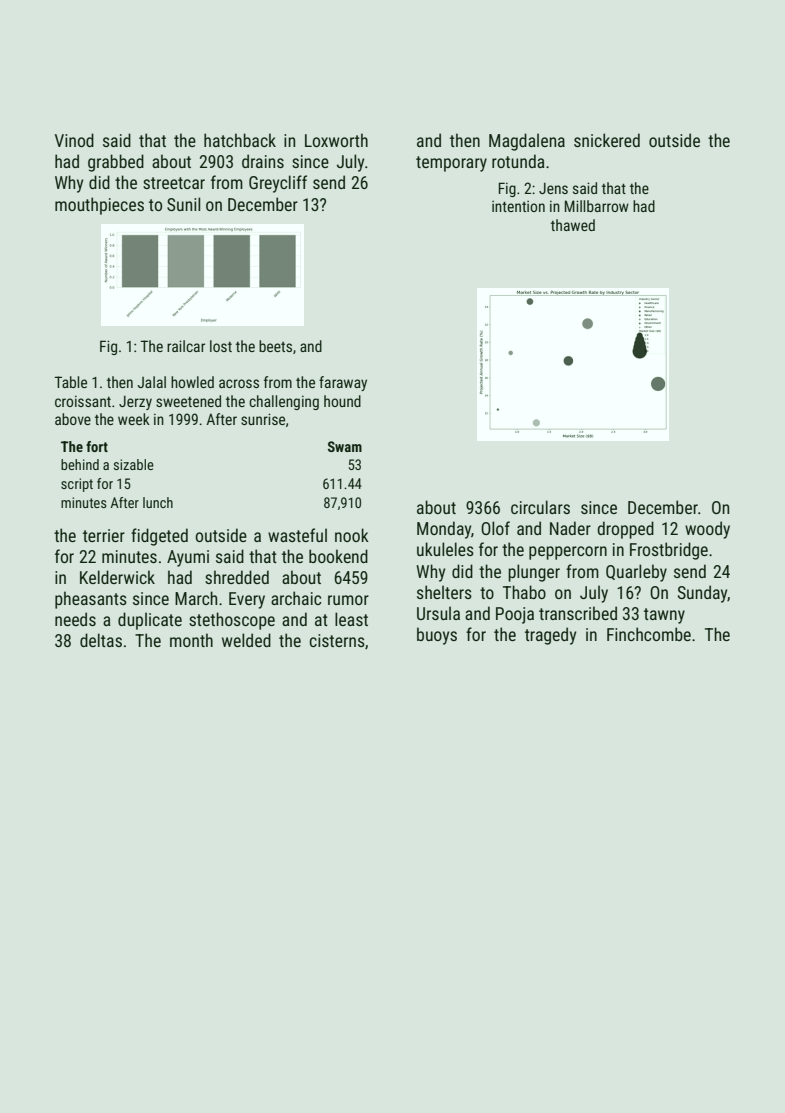  What do you see at coordinates (188, 558) in the page?
I see `Ayumi` at bounding box center [188, 558].
